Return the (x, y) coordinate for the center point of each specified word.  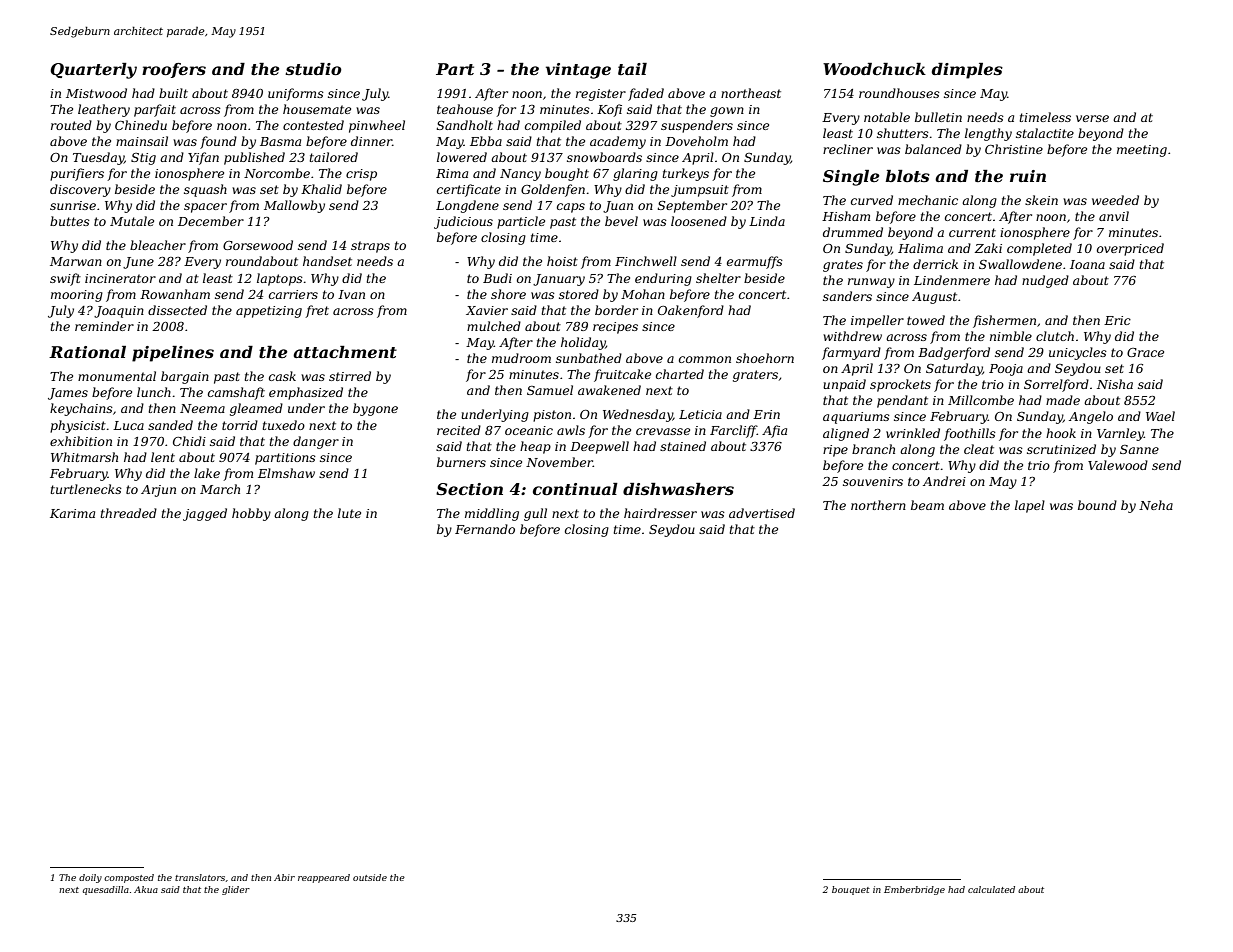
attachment (345, 352)
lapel (1030, 506)
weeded (1115, 200)
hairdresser (660, 513)
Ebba (486, 141)
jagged (205, 514)
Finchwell (646, 261)
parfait (155, 110)
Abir (284, 877)
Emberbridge (914, 890)
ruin (1028, 176)
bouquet (851, 890)
